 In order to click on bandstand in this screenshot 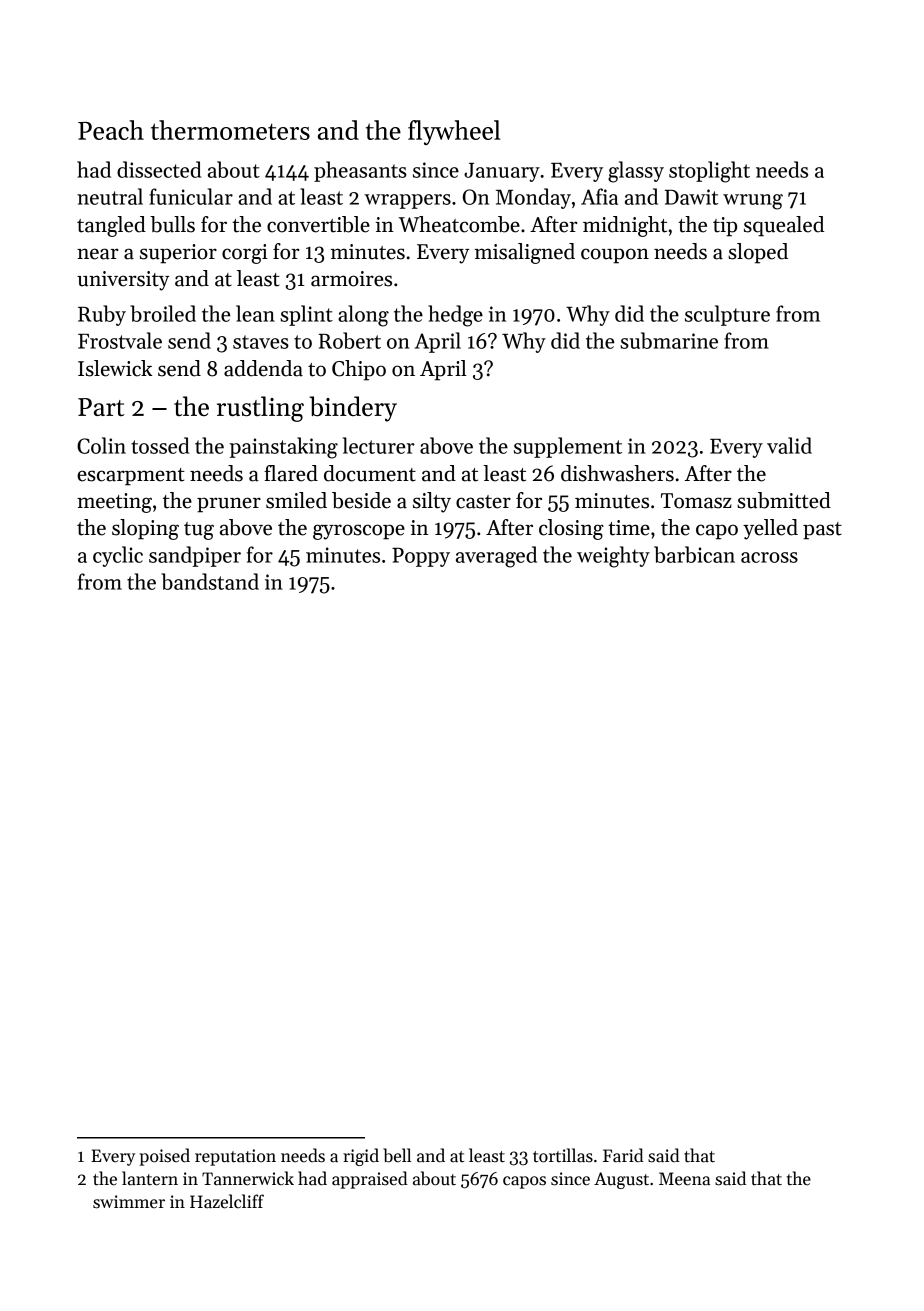, I will do `click(210, 581)`.
